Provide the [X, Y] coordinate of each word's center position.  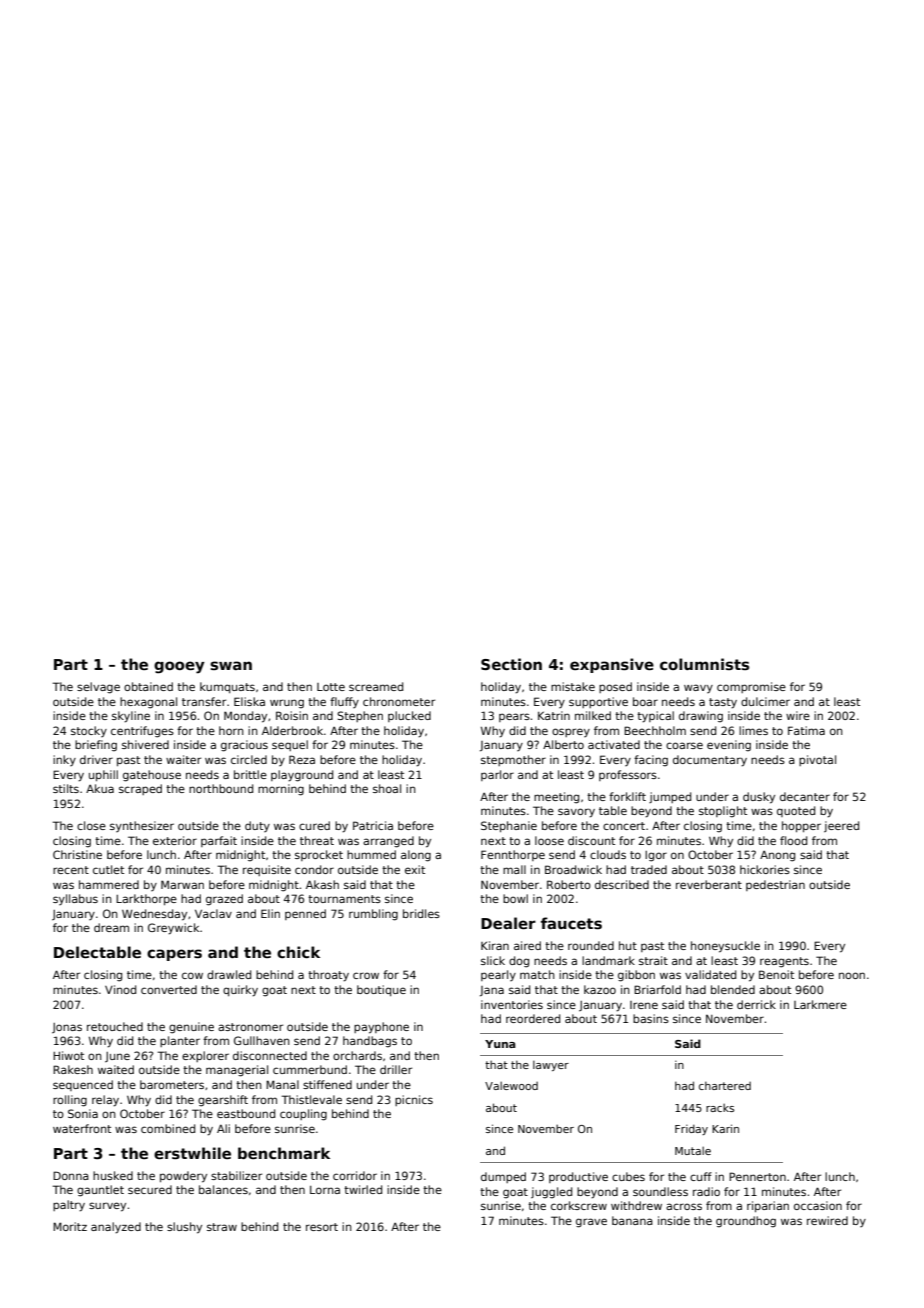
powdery [183, 1177]
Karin [725, 1128]
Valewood [511, 1085]
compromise [751, 687]
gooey [179, 667]
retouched [115, 1026]
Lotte [331, 687]
